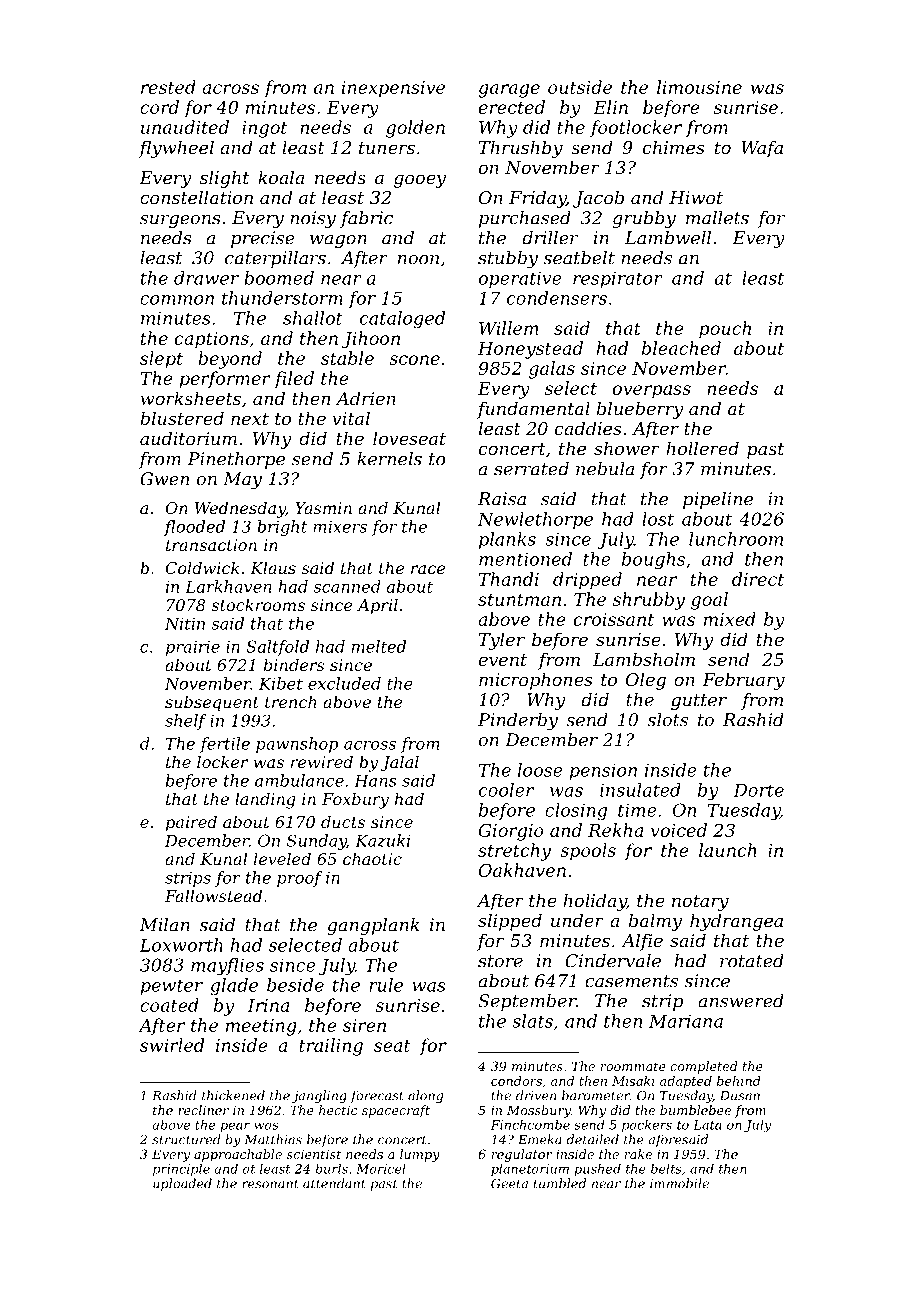 The image size is (924, 1314). Describe the element at coordinates (759, 790) in the screenshot. I see `Dorte` at that location.
